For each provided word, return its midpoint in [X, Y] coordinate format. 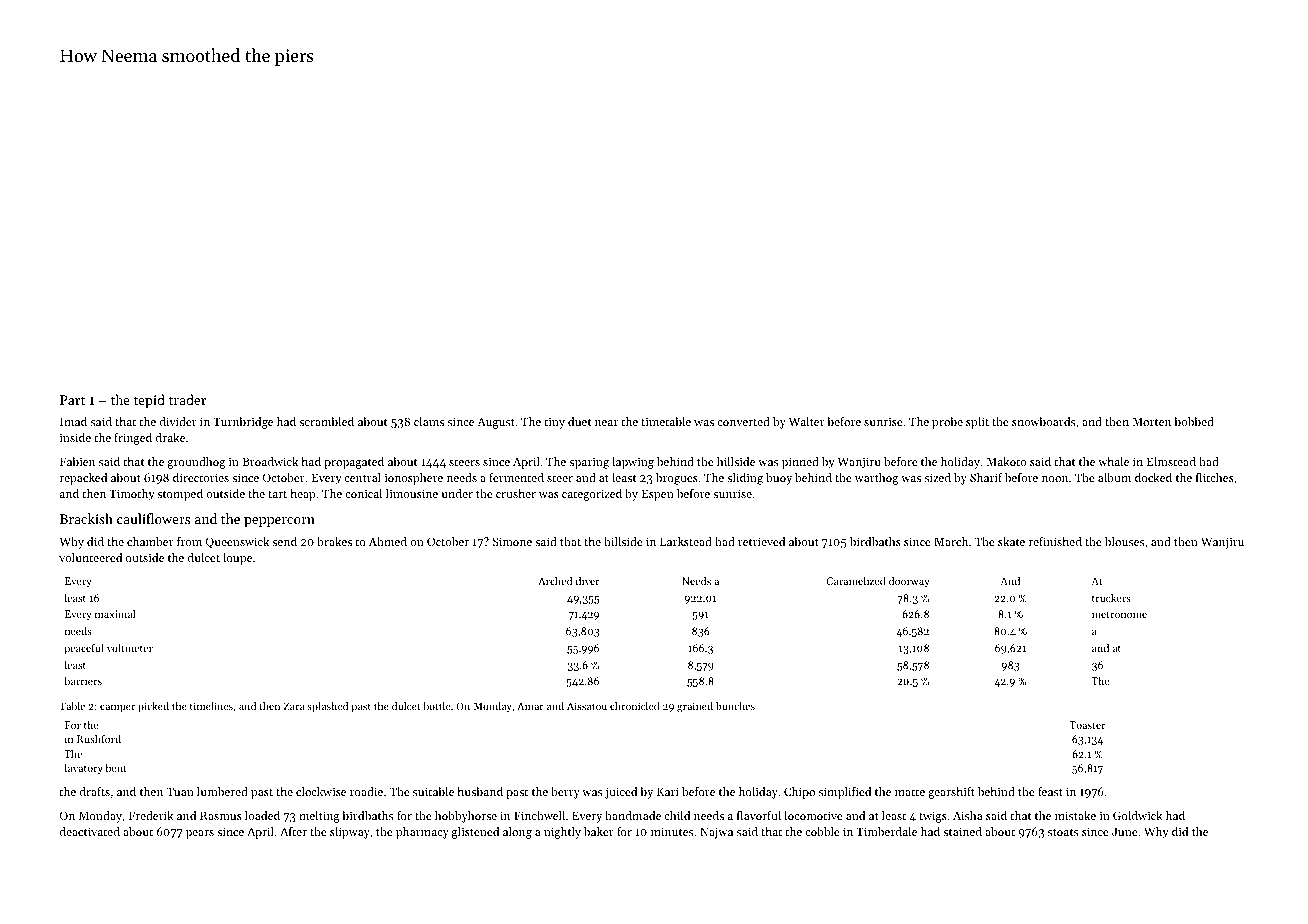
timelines [211, 706]
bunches [735, 706]
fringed [133, 439]
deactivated [90, 831]
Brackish [86, 518]
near [606, 423]
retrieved [761, 541]
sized [938, 477]
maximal [115, 614]
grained [695, 707]
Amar [530, 706]
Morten [1152, 421]
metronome [1119, 614]
